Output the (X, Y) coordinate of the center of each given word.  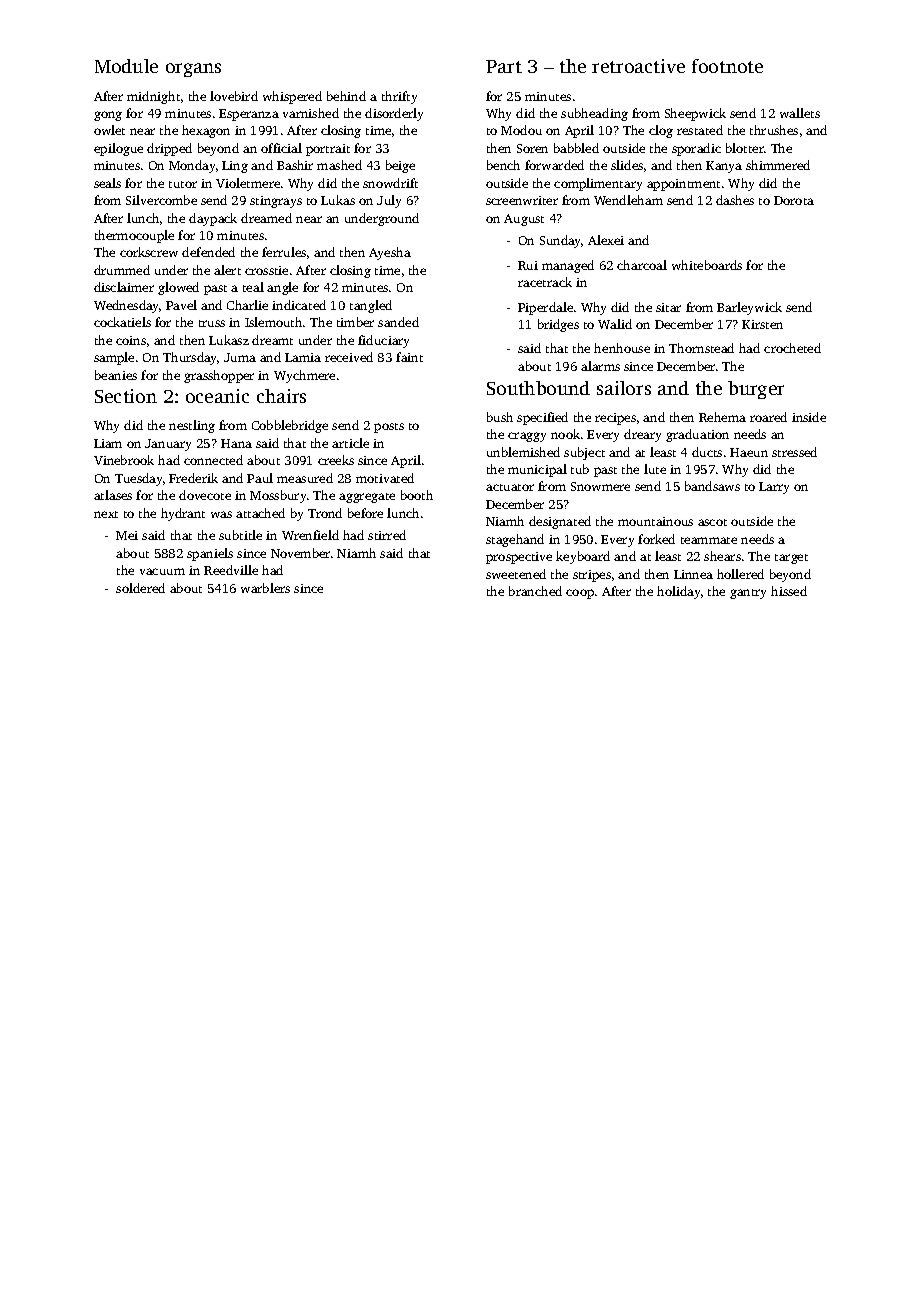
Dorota (794, 200)
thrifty (399, 97)
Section (126, 396)
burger (756, 390)
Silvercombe (161, 200)
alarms (600, 366)
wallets (800, 113)
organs (193, 70)
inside (809, 417)
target (791, 559)
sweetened (516, 574)
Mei (127, 535)
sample (114, 358)
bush (500, 417)
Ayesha (390, 253)
